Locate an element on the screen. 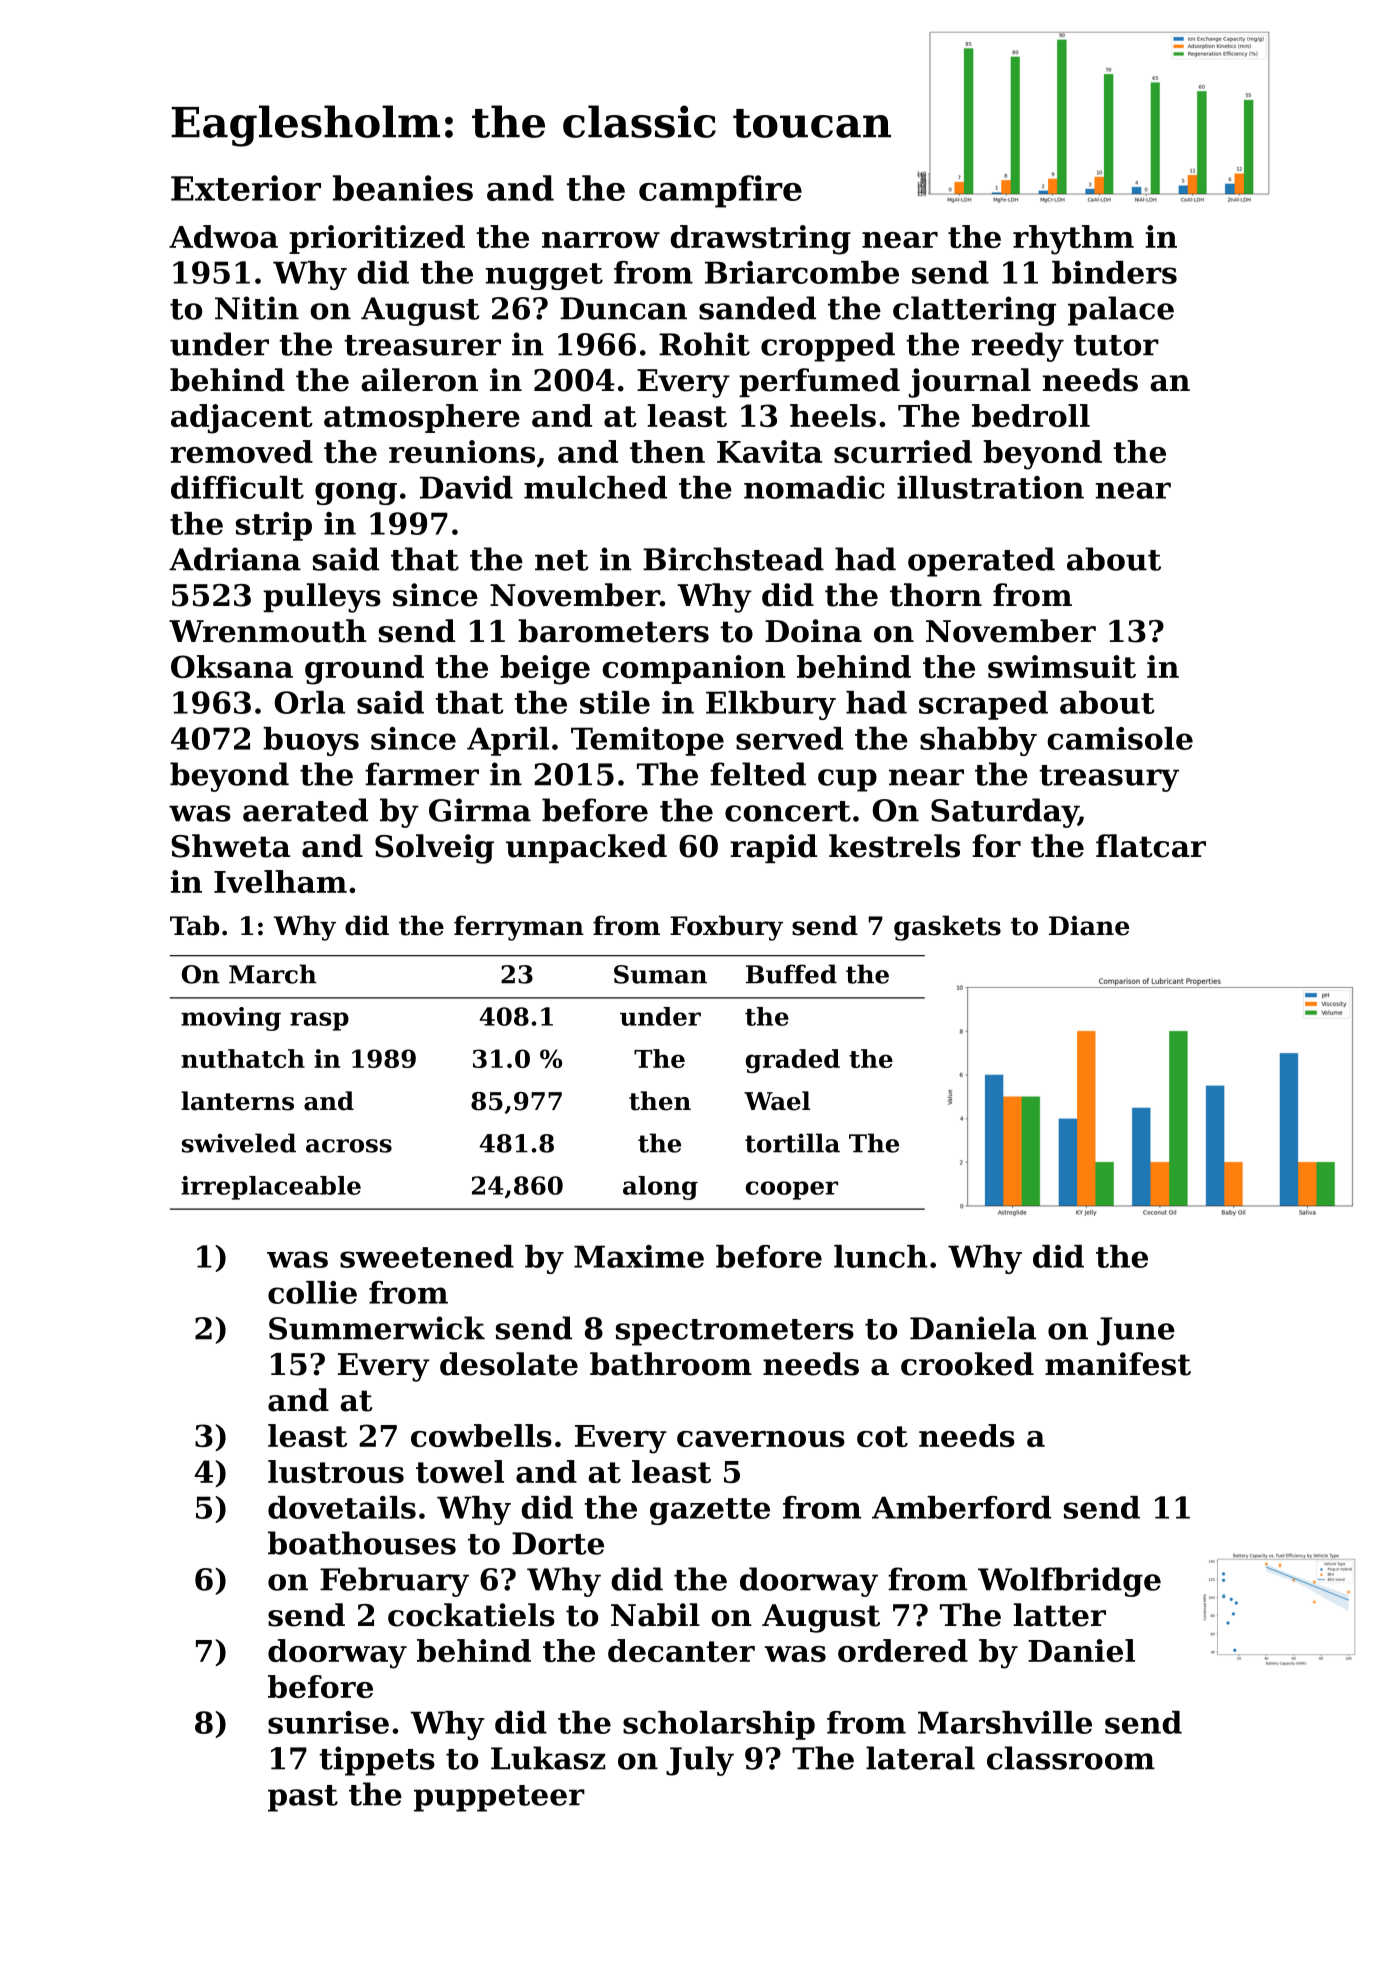 The image size is (1386, 1969). tutor is located at coordinates (1116, 345).
